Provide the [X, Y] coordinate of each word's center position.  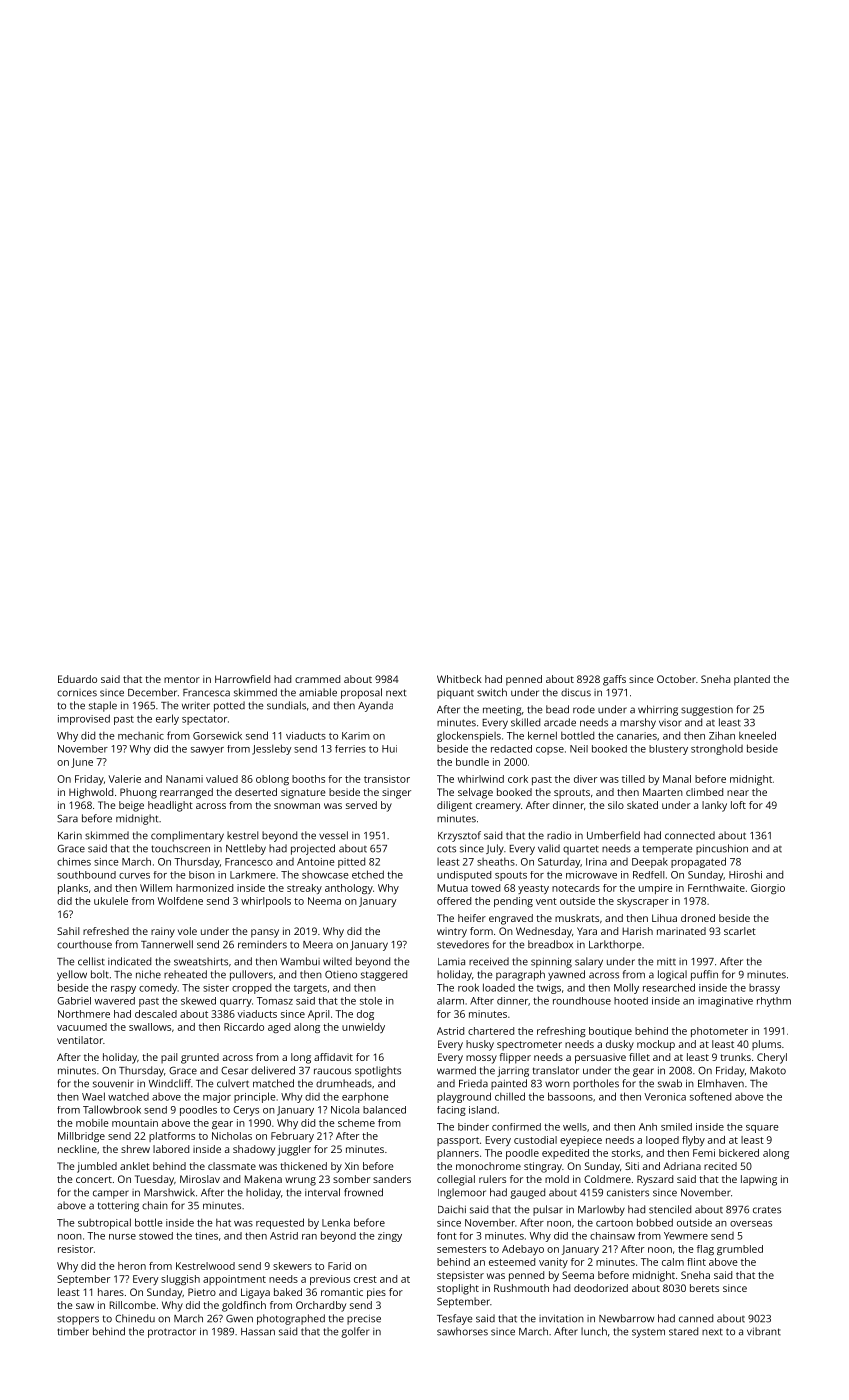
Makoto [768, 1070]
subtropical [104, 1223]
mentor [182, 679]
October [676, 679]
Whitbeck [459, 679]
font [447, 1236]
